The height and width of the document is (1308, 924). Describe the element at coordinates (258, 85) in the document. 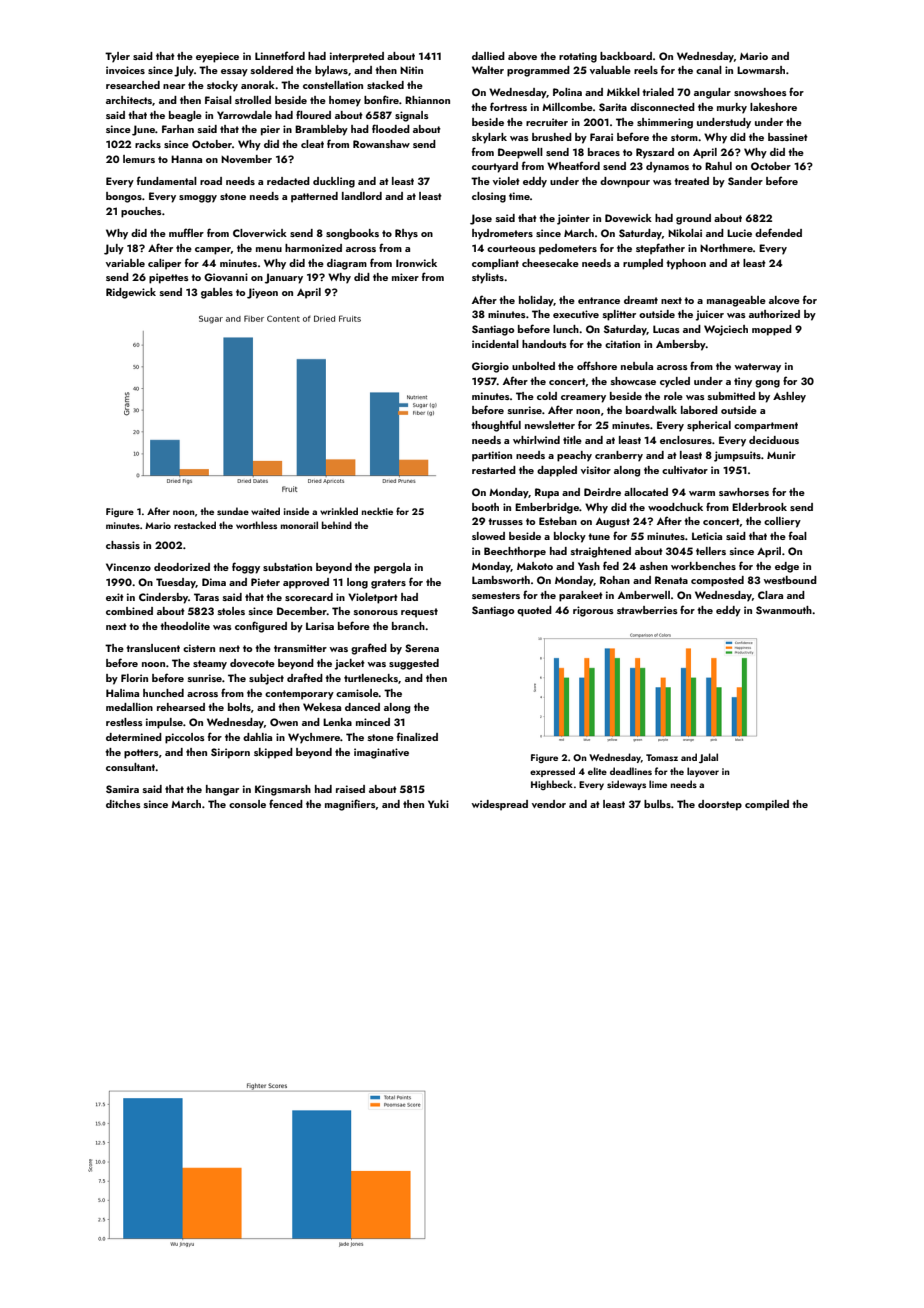

I see `anorak` at that location.
